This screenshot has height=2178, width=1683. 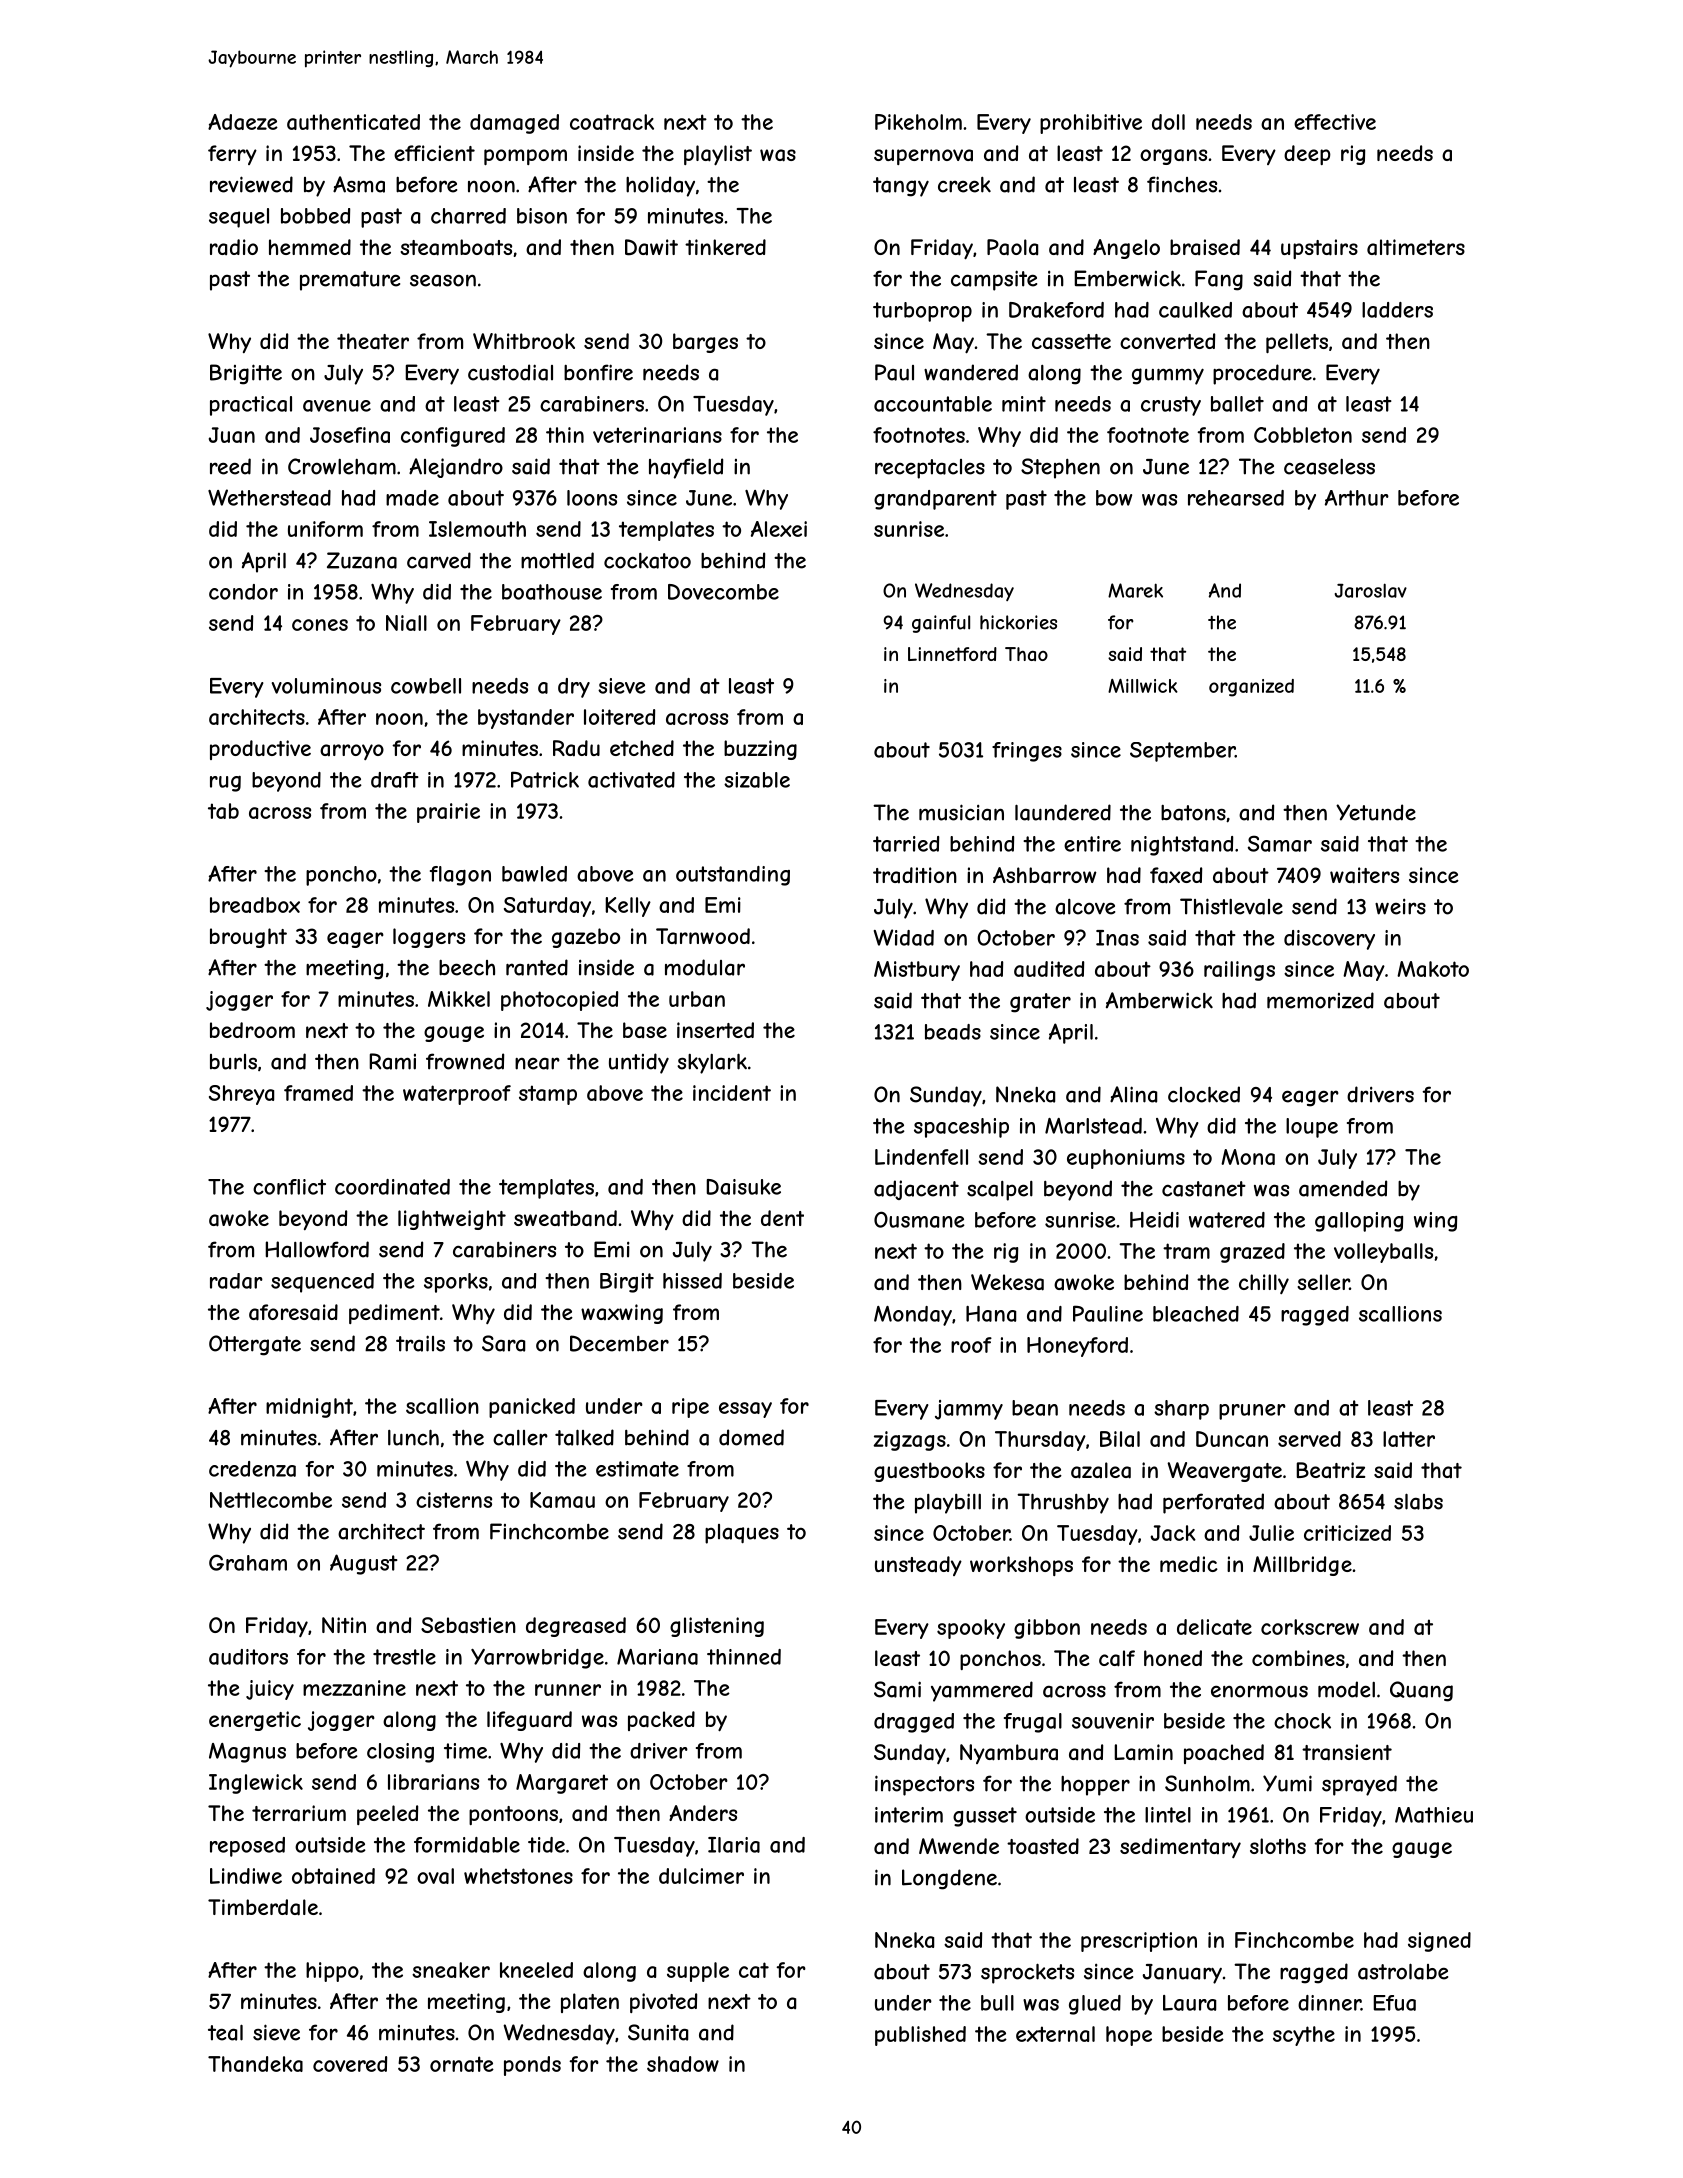 I want to click on damaged, so click(x=514, y=124).
